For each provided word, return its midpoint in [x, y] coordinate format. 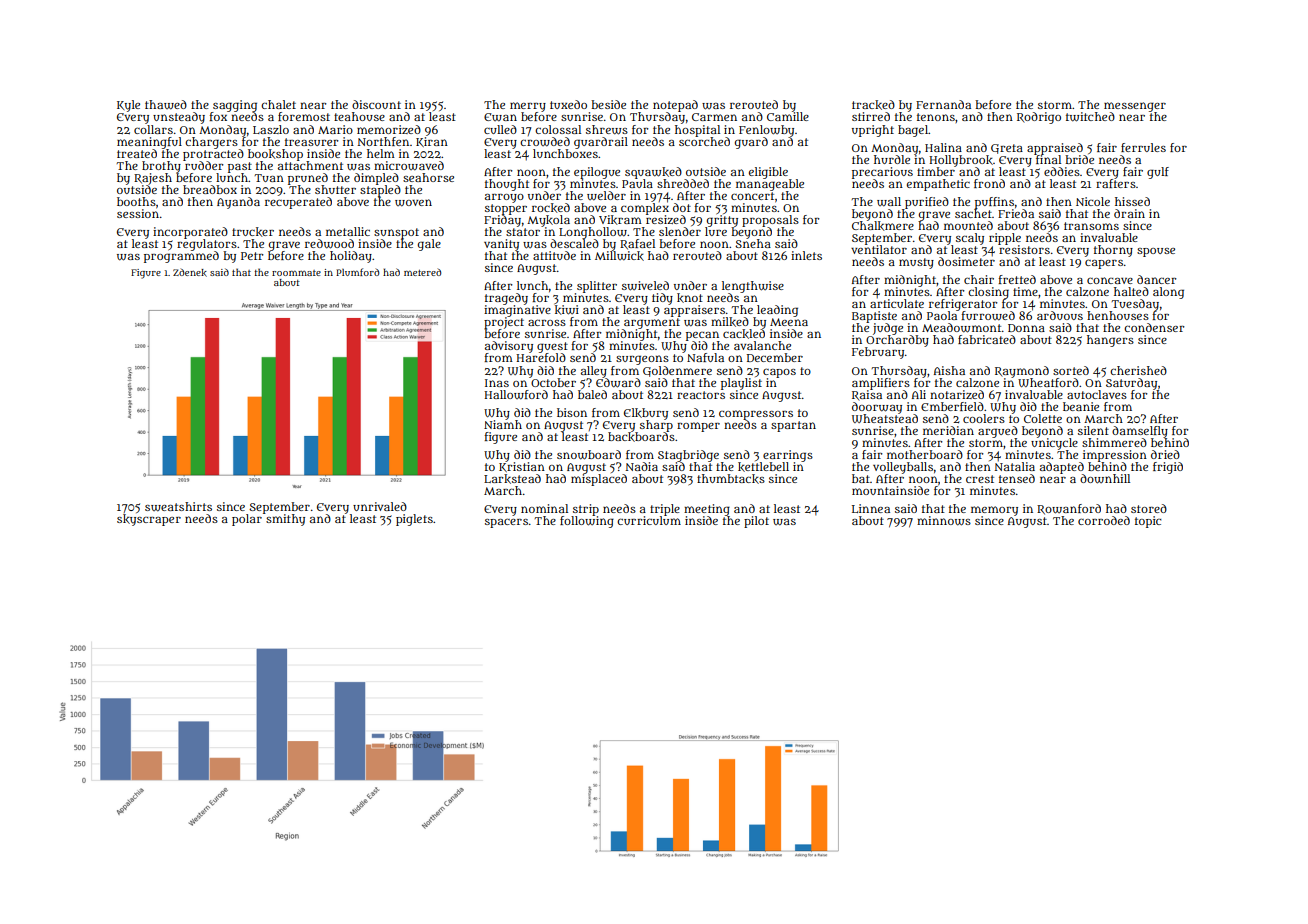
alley [594, 371]
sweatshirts [178, 507]
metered [422, 272]
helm [381, 153]
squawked [653, 173]
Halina [943, 147]
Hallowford [516, 395]
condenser [1154, 327]
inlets [806, 255]
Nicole [1093, 201]
